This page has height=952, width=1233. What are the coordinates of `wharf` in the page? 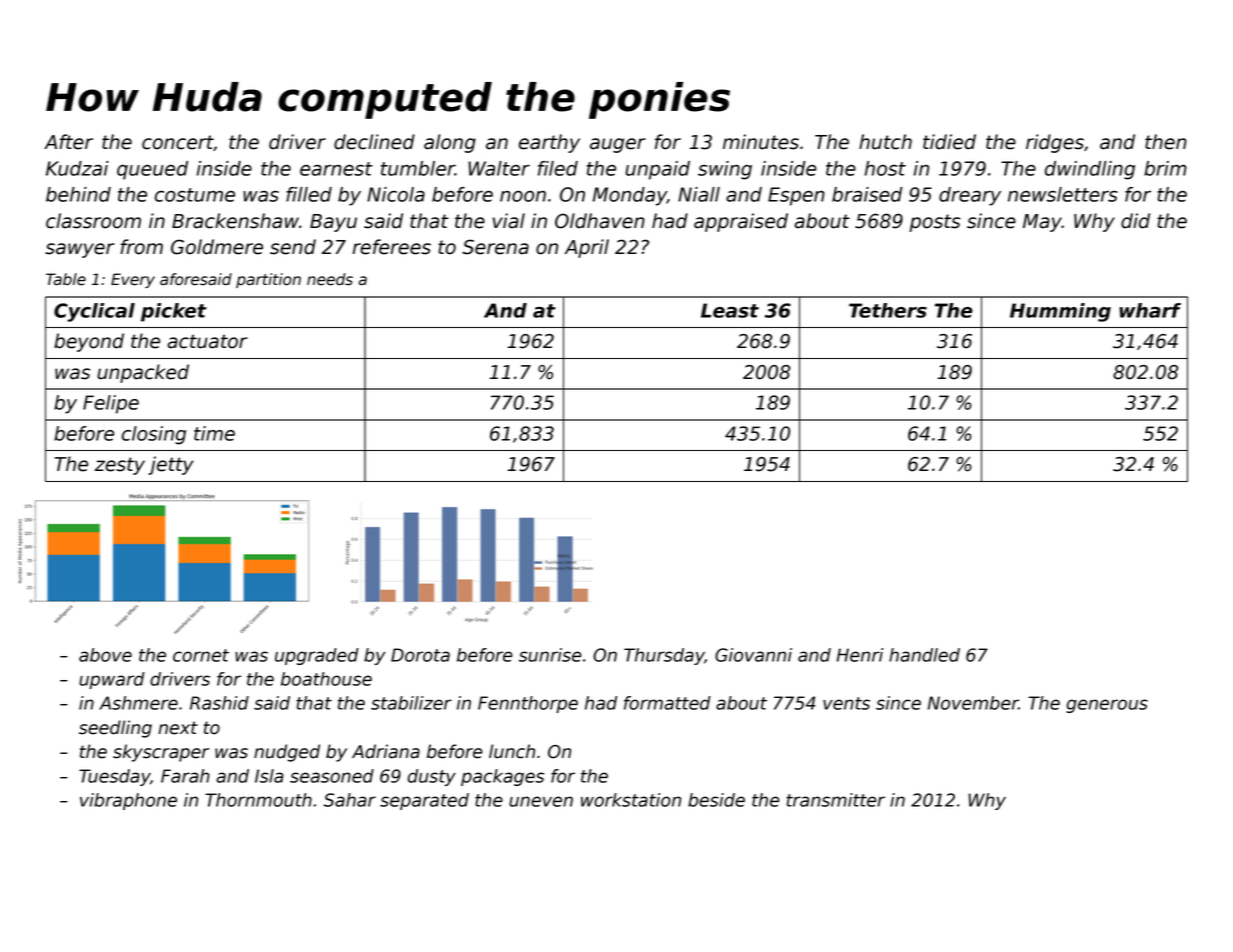 It's located at (1150, 310).
